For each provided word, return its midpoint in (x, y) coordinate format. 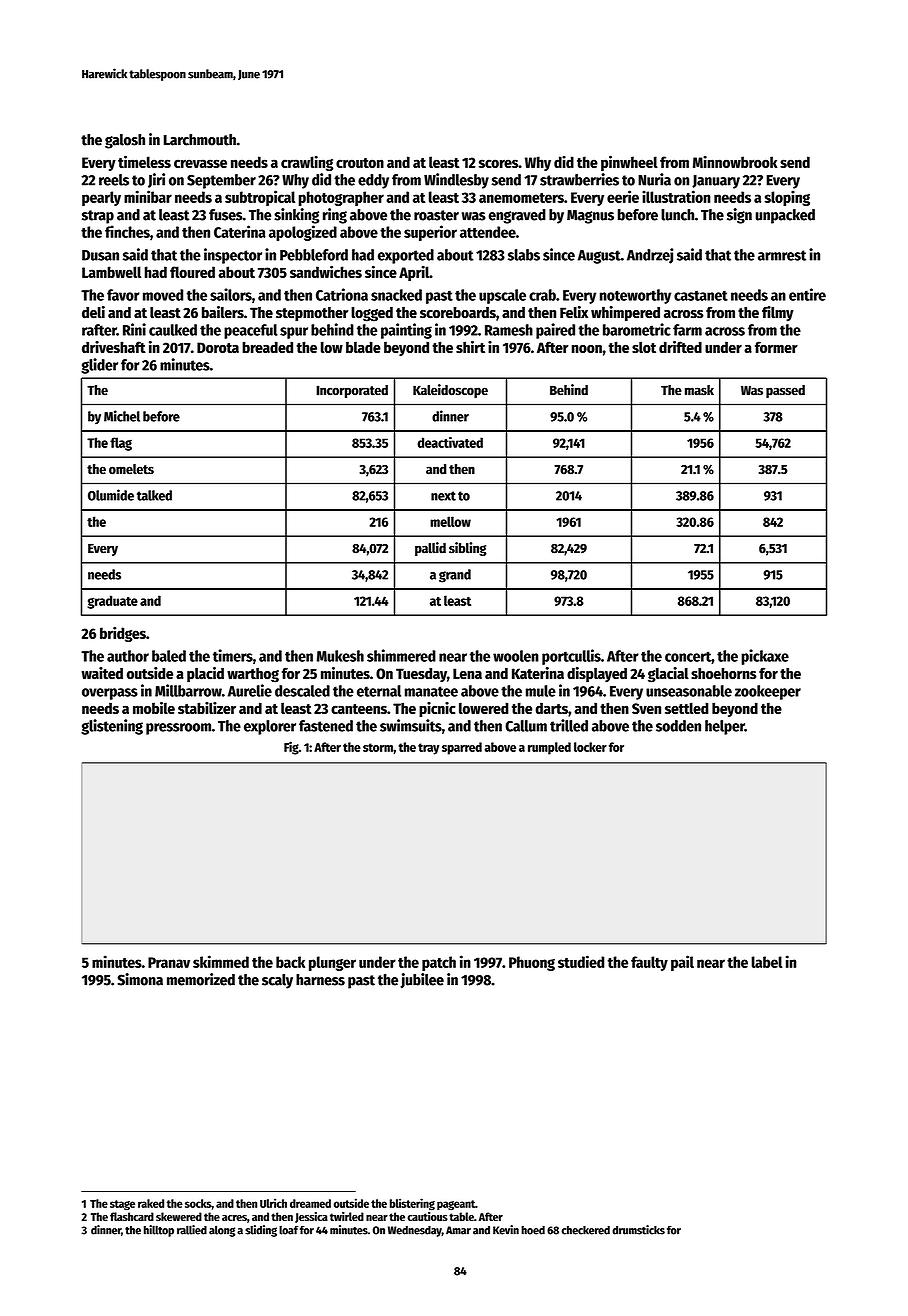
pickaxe (765, 657)
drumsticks (638, 1230)
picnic (437, 709)
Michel (122, 416)
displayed (597, 674)
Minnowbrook (735, 162)
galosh (125, 141)
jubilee (422, 981)
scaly (277, 981)
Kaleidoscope (450, 391)
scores (498, 163)
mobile (154, 708)
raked (151, 1203)
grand (455, 576)
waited (102, 673)
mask (699, 390)
